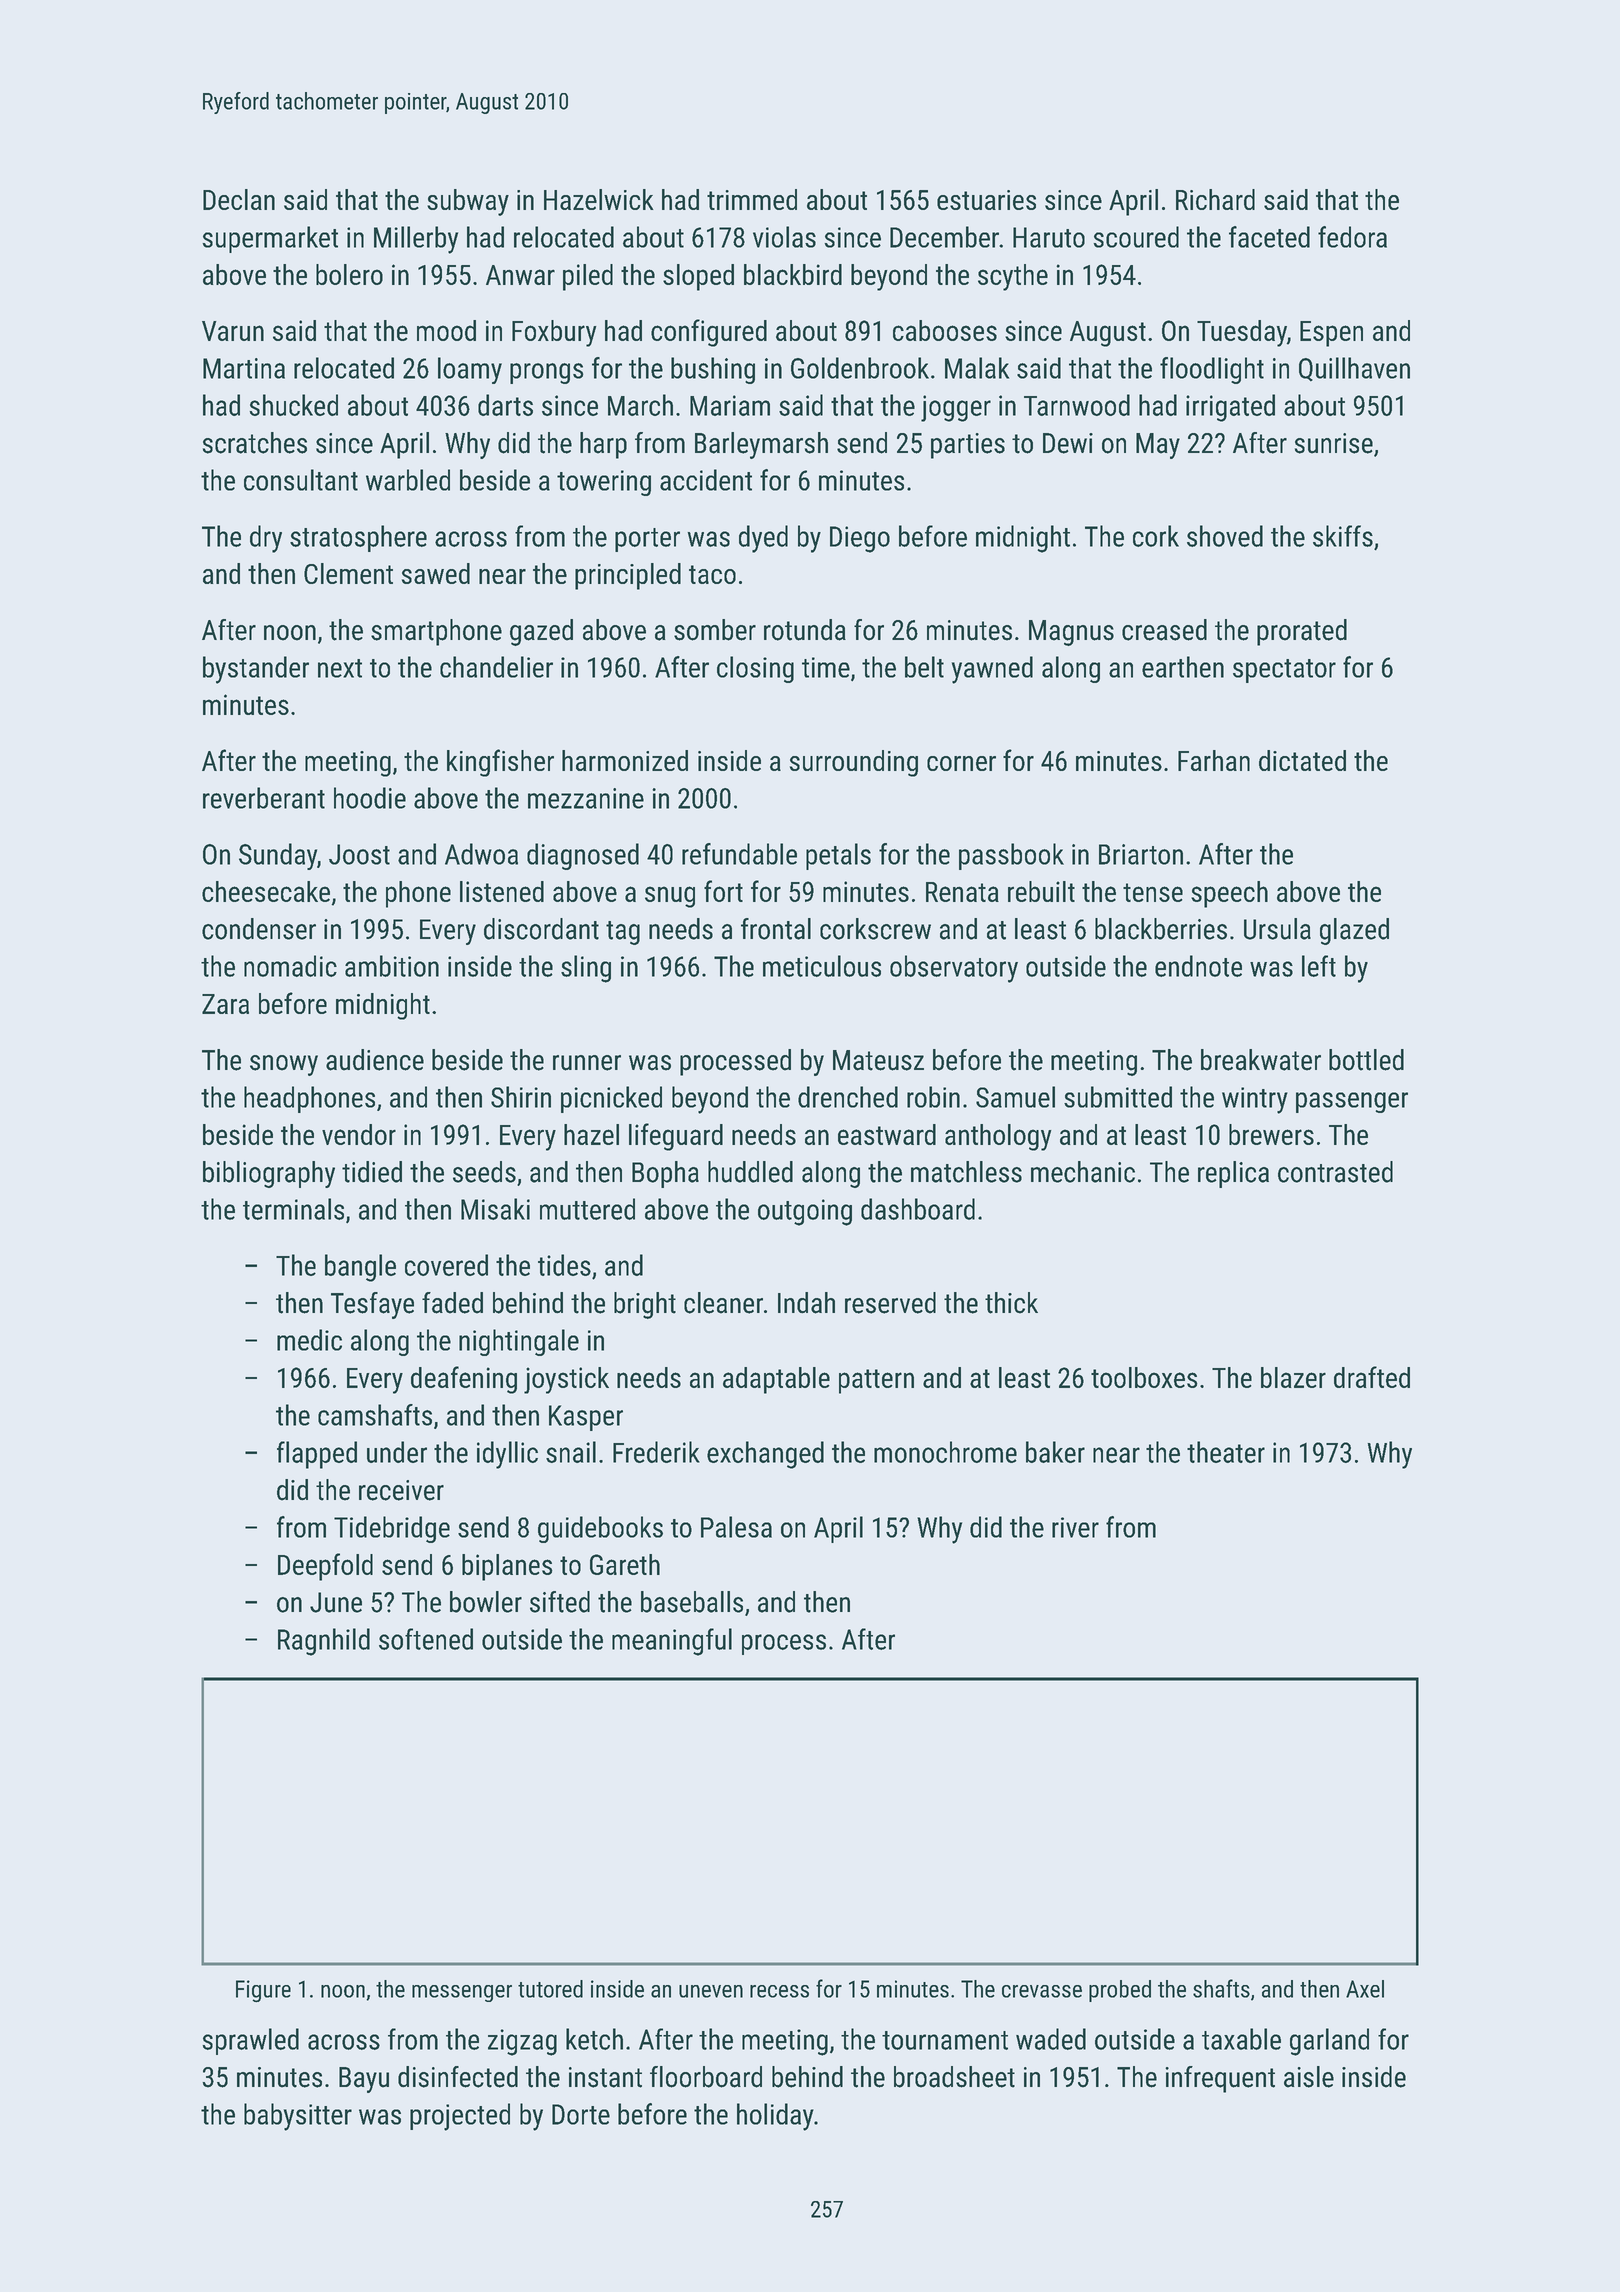 This screenshot has width=1620, height=2292. I want to click on aisle, so click(1309, 2077).
